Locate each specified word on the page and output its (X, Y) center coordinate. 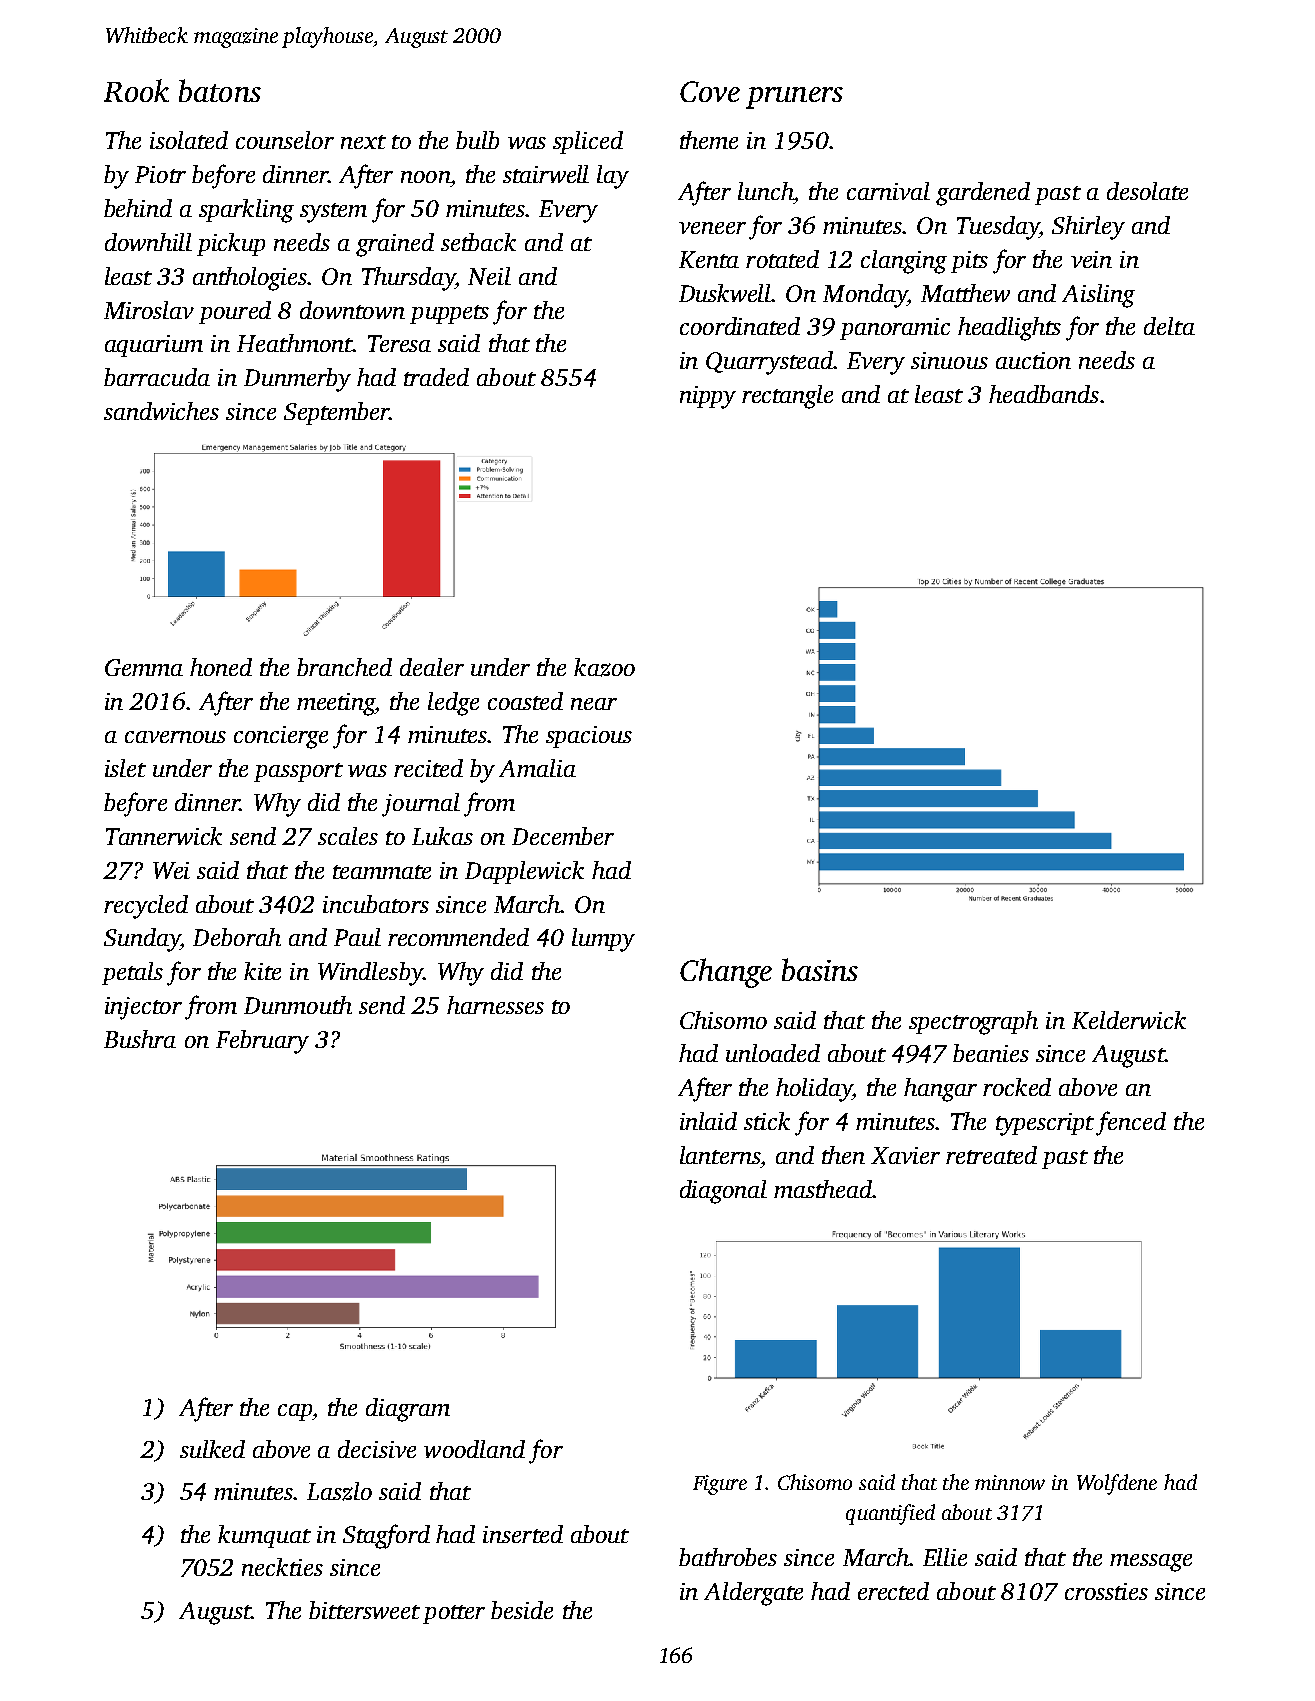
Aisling (1098, 296)
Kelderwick (1129, 1020)
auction (1033, 360)
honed (221, 667)
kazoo (604, 667)
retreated (991, 1155)
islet (125, 768)
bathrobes (728, 1557)
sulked (212, 1449)
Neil (489, 276)
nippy (708, 397)
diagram (408, 1410)
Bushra (140, 1039)
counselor (285, 140)
